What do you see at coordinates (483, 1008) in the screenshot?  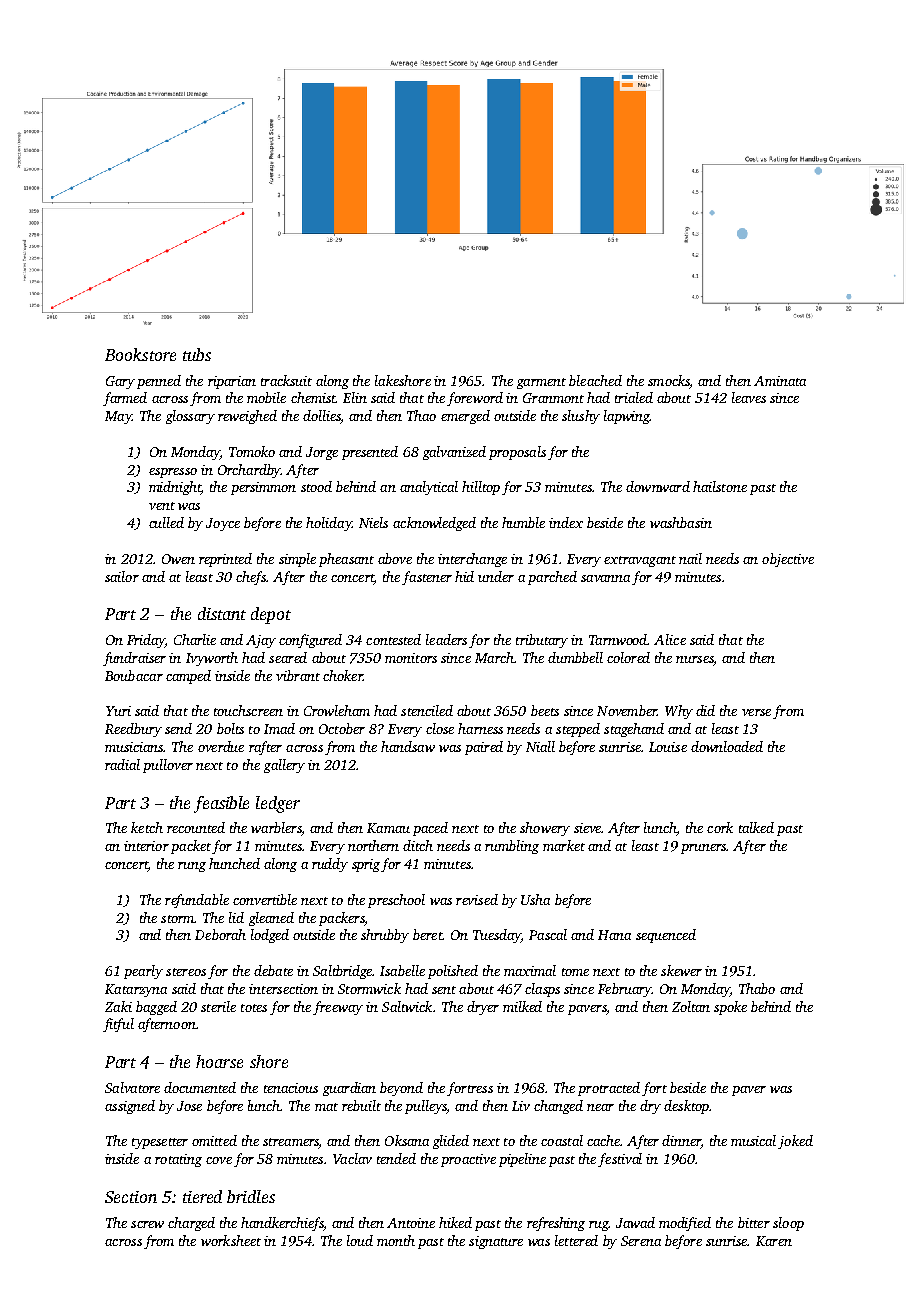 I see `dryer` at bounding box center [483, 1008].
